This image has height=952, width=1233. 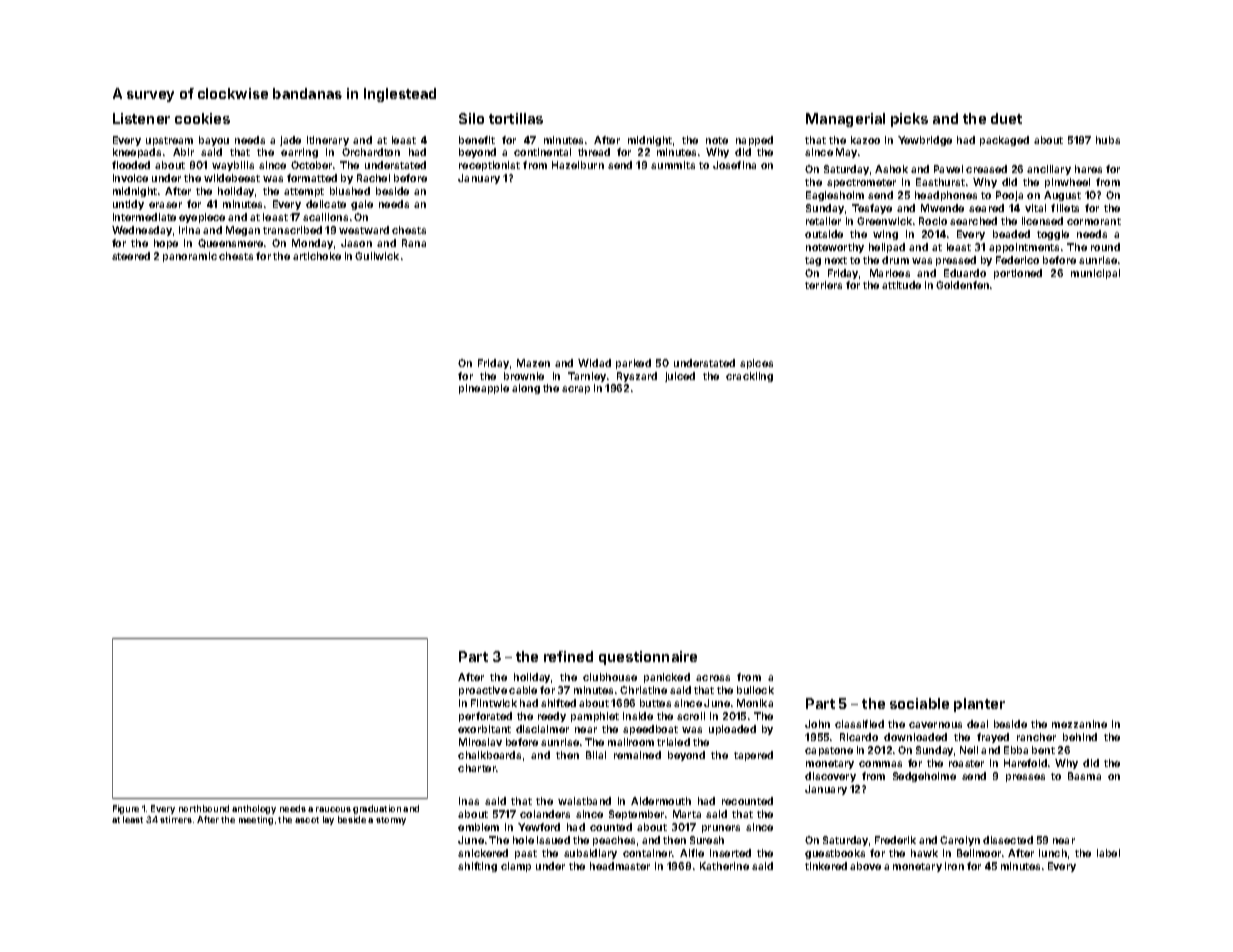 What do you see at coordinates (141, 118) in the image?
I see `Listener` at bounding box center [141, 118].
